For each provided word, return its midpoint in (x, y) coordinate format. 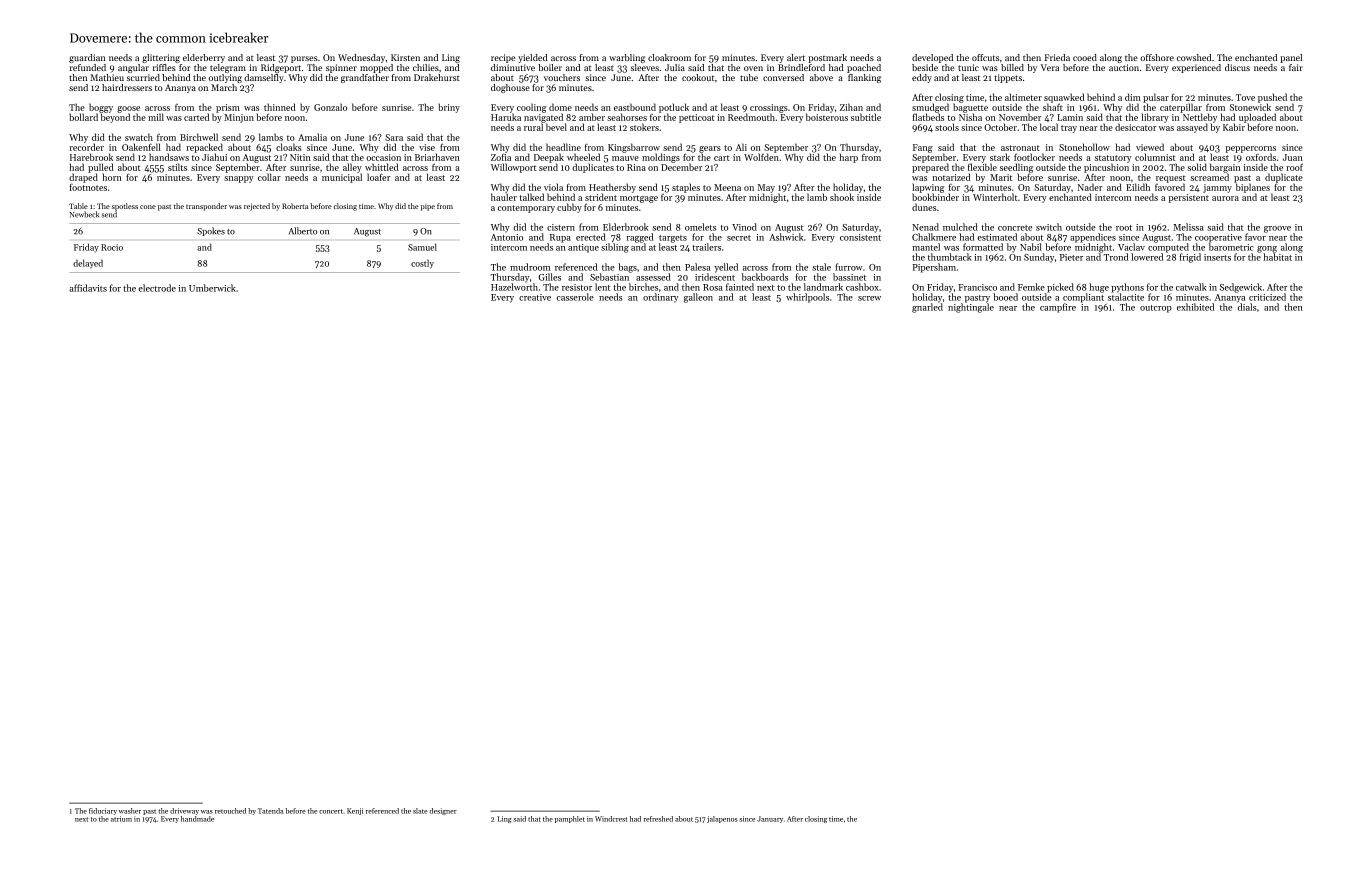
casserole (575, 297)
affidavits (88, 288)
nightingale (971, 308)
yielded (533, 58)
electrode (157, 288)
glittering (161, 58)
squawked (1064, 98)
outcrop (1156, 309)
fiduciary (103, 811)
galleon (698, 298)
